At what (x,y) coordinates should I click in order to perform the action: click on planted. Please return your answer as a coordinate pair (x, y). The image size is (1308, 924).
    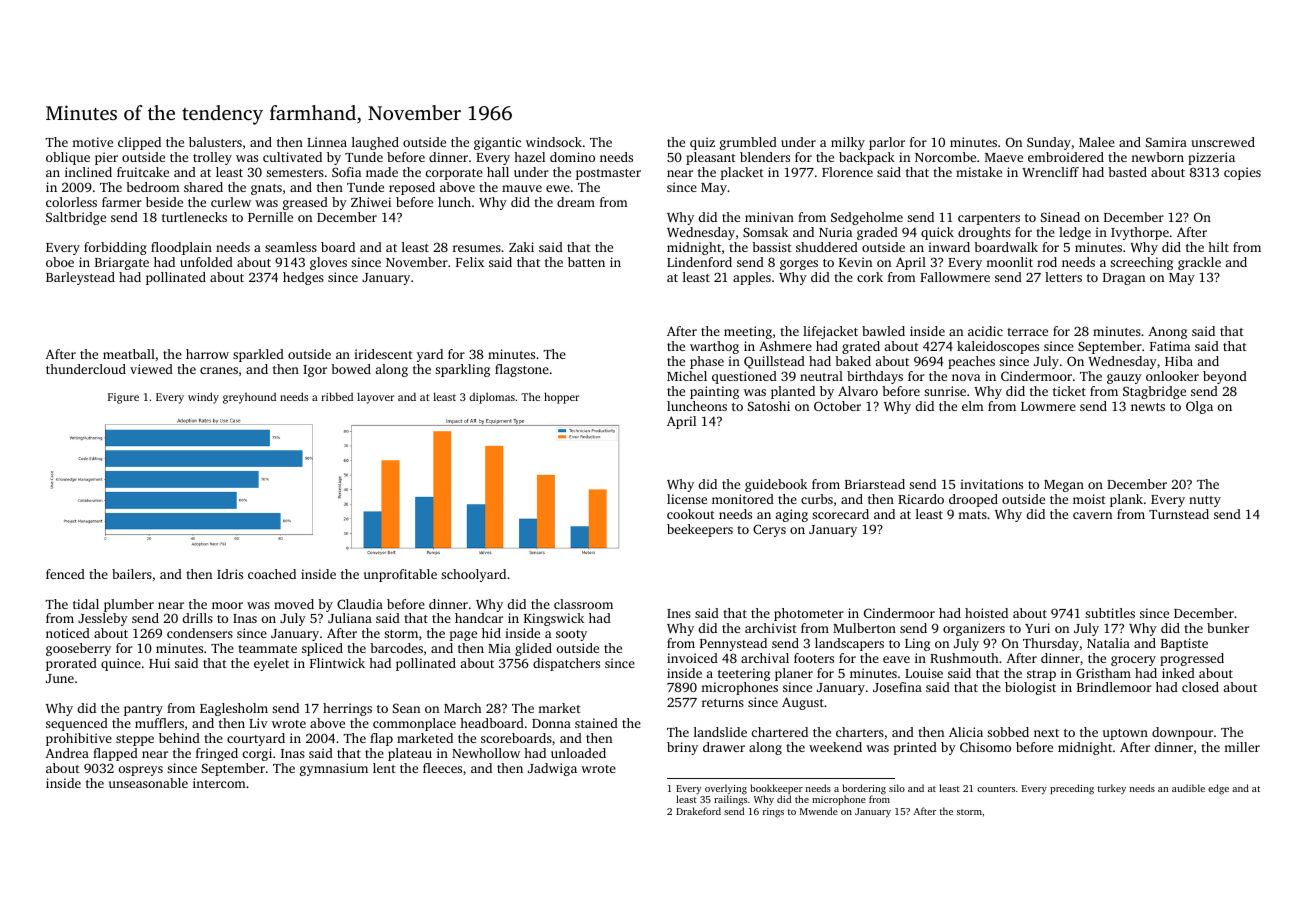
    Looking at the image, I should click on (793, 392).
